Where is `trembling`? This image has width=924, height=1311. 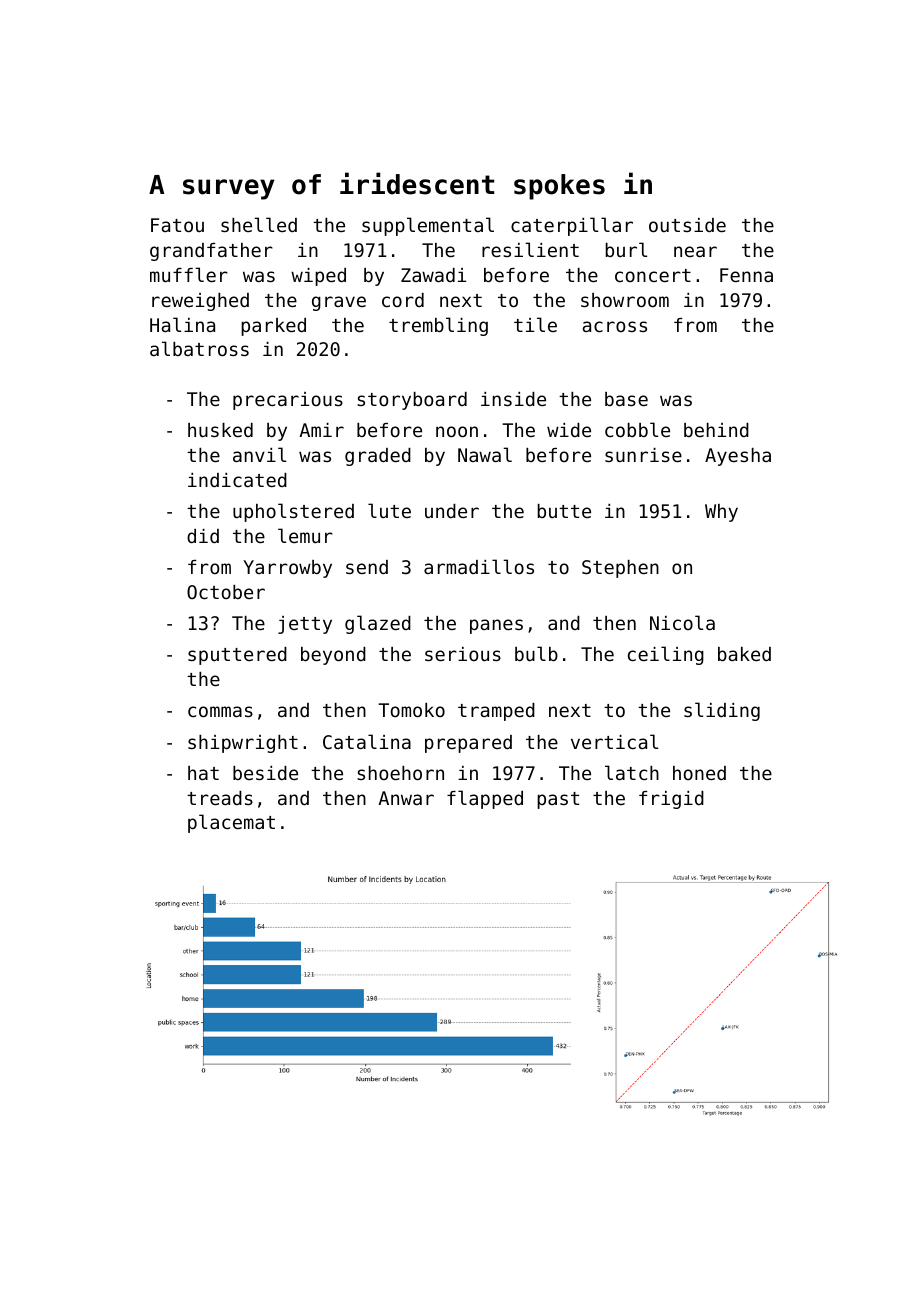
trembling is located at coordinates (438, 326).
